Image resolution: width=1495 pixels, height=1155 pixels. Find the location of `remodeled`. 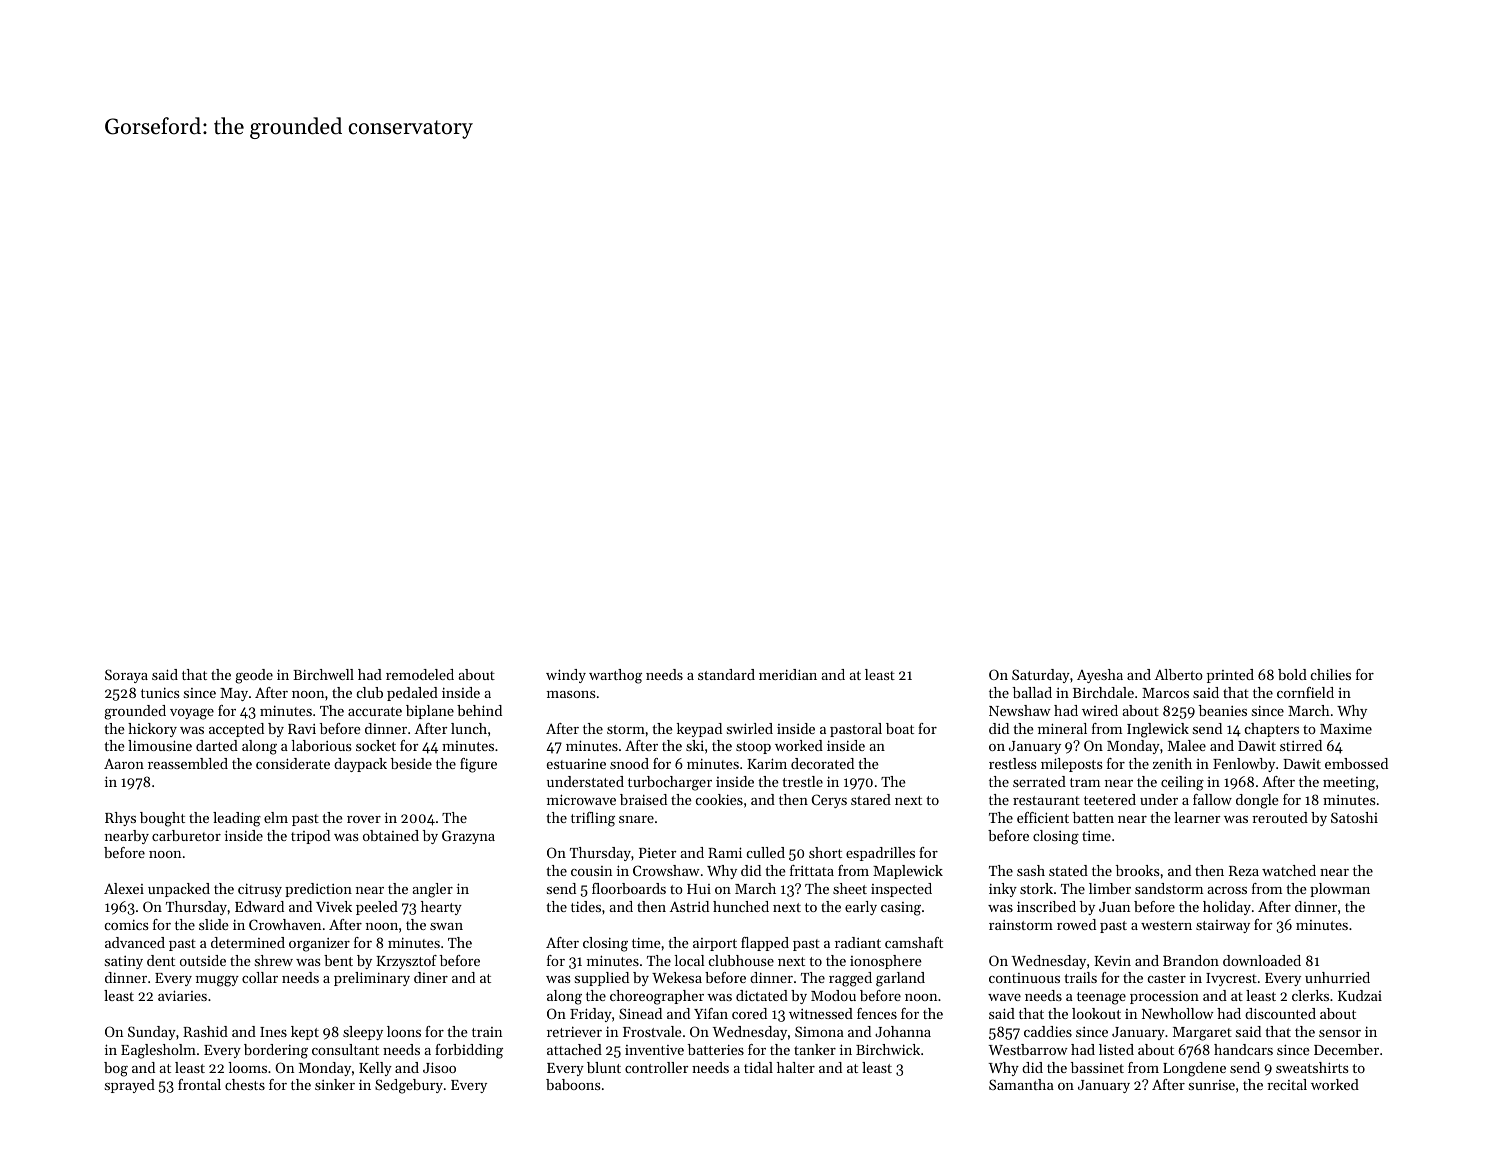

remodeled is located at coordinates (420, 674).
